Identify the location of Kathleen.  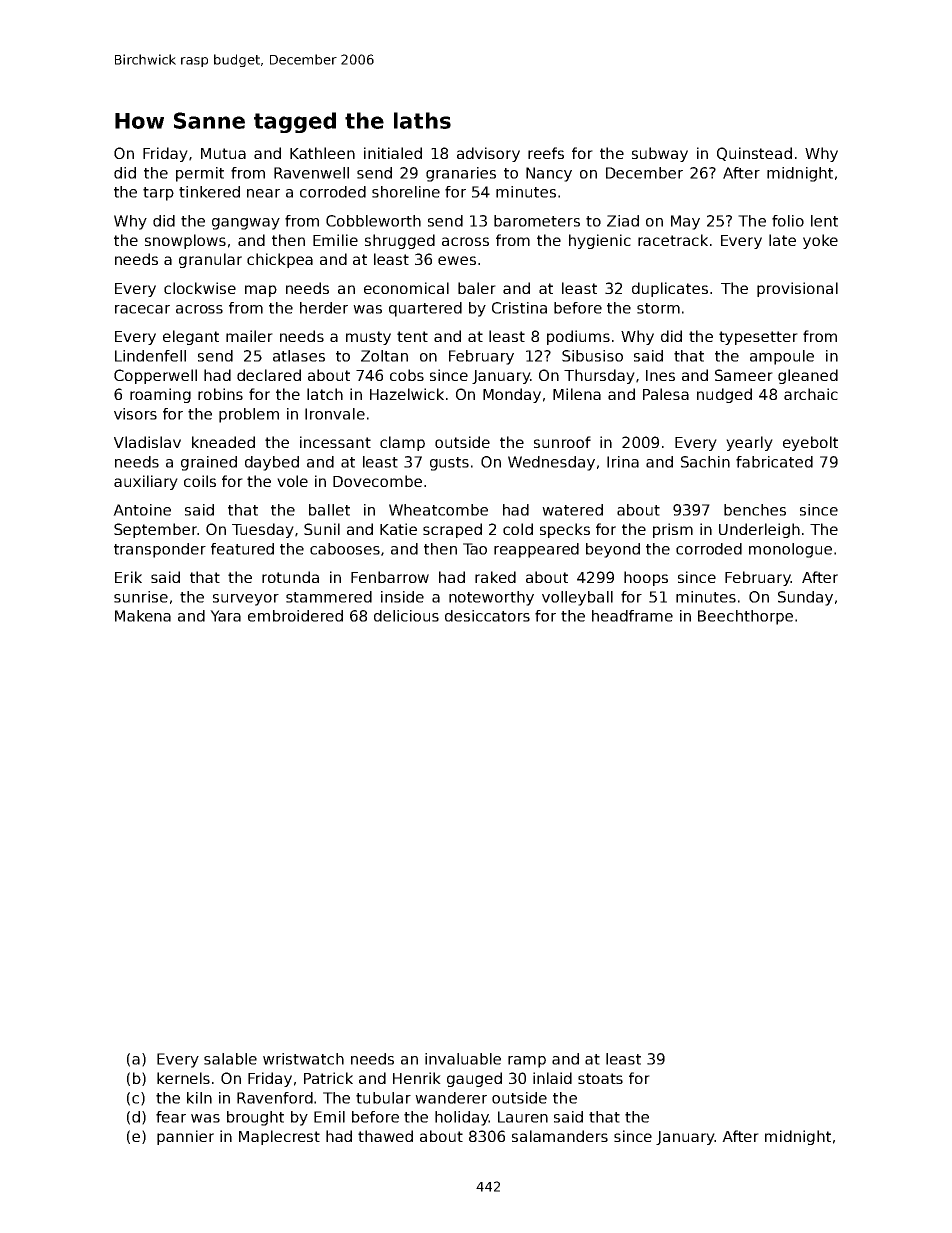
(322, 153).
